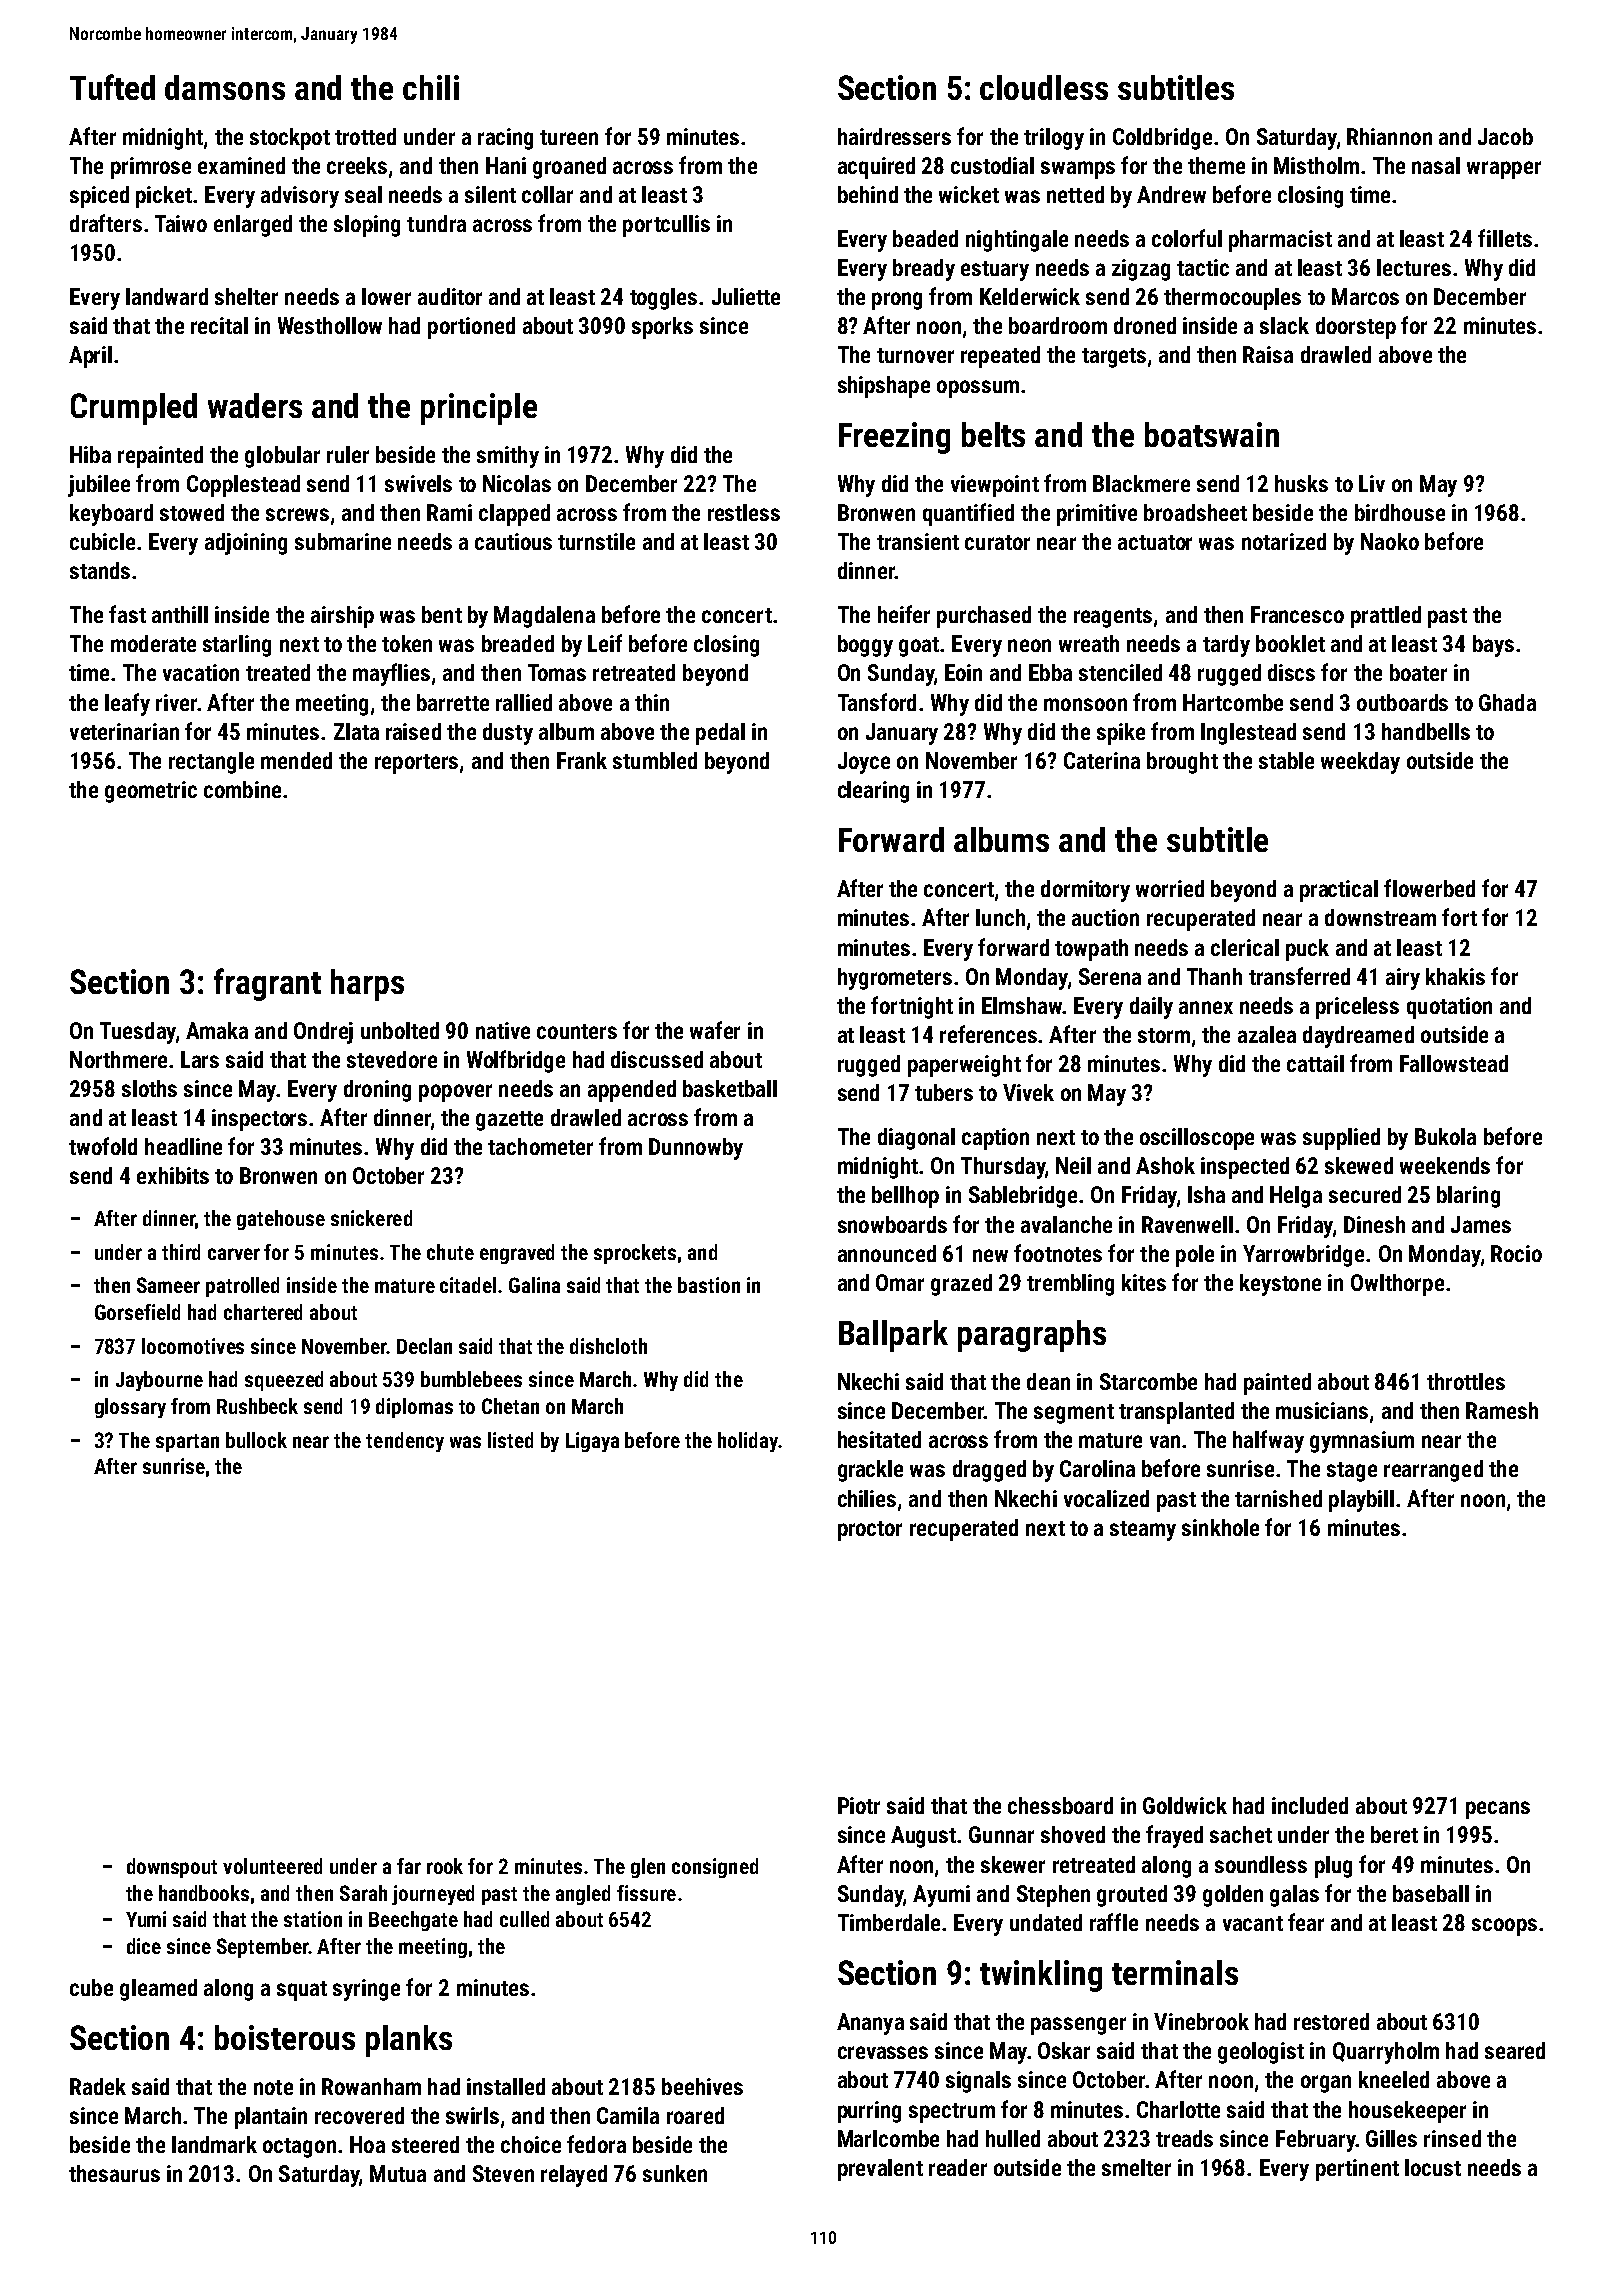 The image size is (1620, 2292). What do you see at coordinates (187, 1443) in the screenshot?
I see `spartan` at bounding box center [187, 1443].
